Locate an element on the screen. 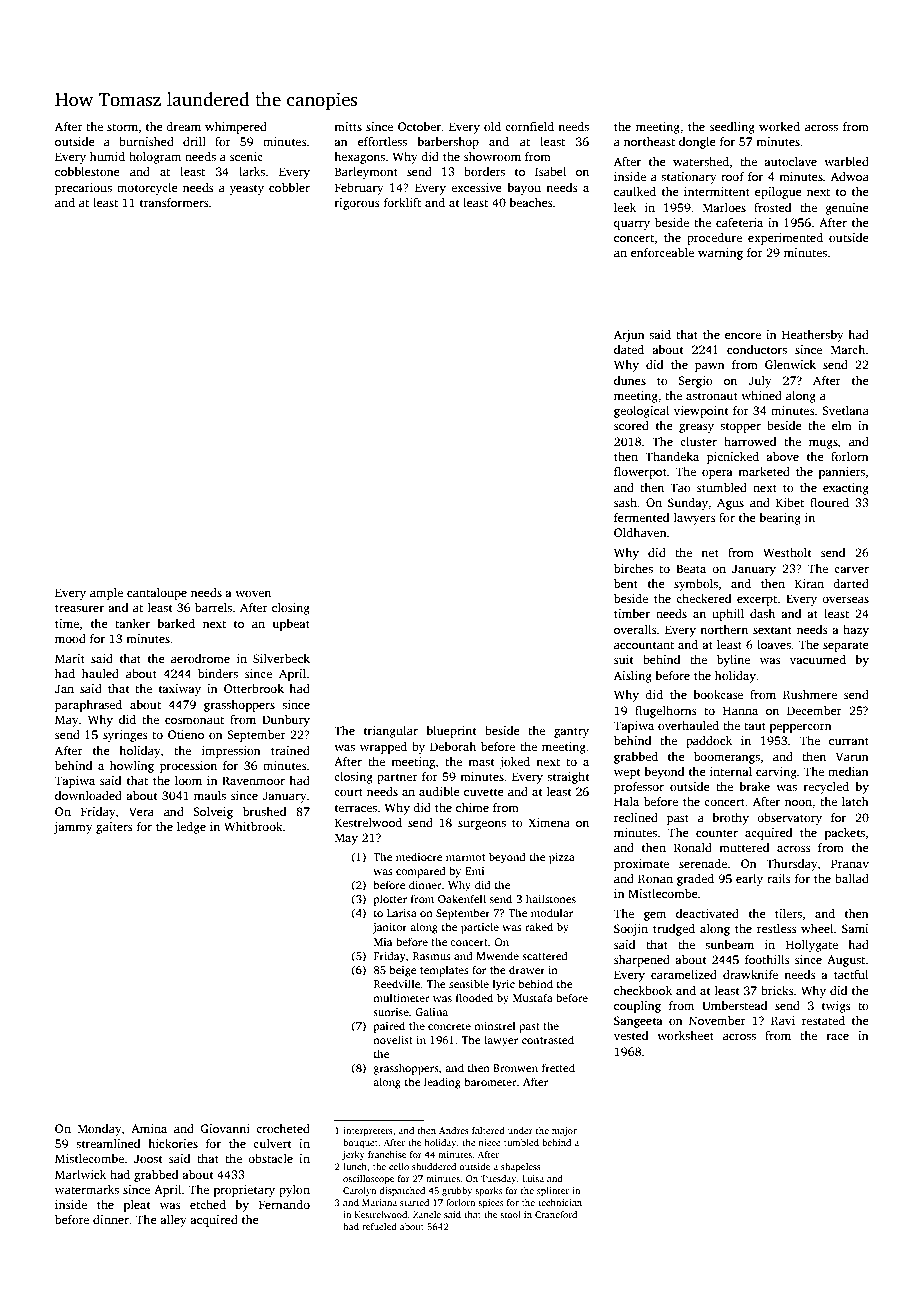  pleat is located at coordinates (137, 1206).
